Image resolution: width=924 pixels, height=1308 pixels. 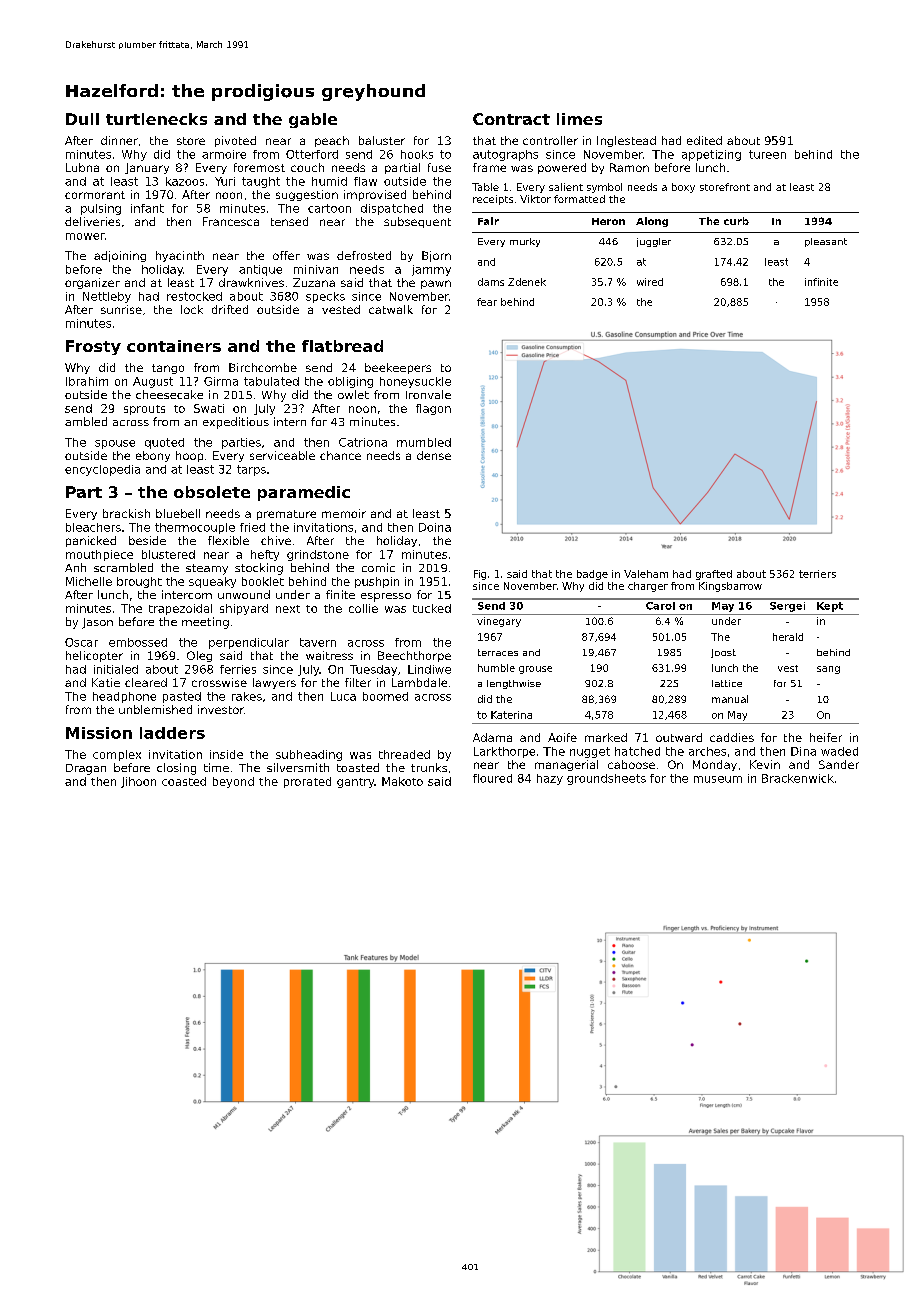 What do you see at coordinates (718, 779) in the image?
I see `museum` at bounding box center [718, 779].
